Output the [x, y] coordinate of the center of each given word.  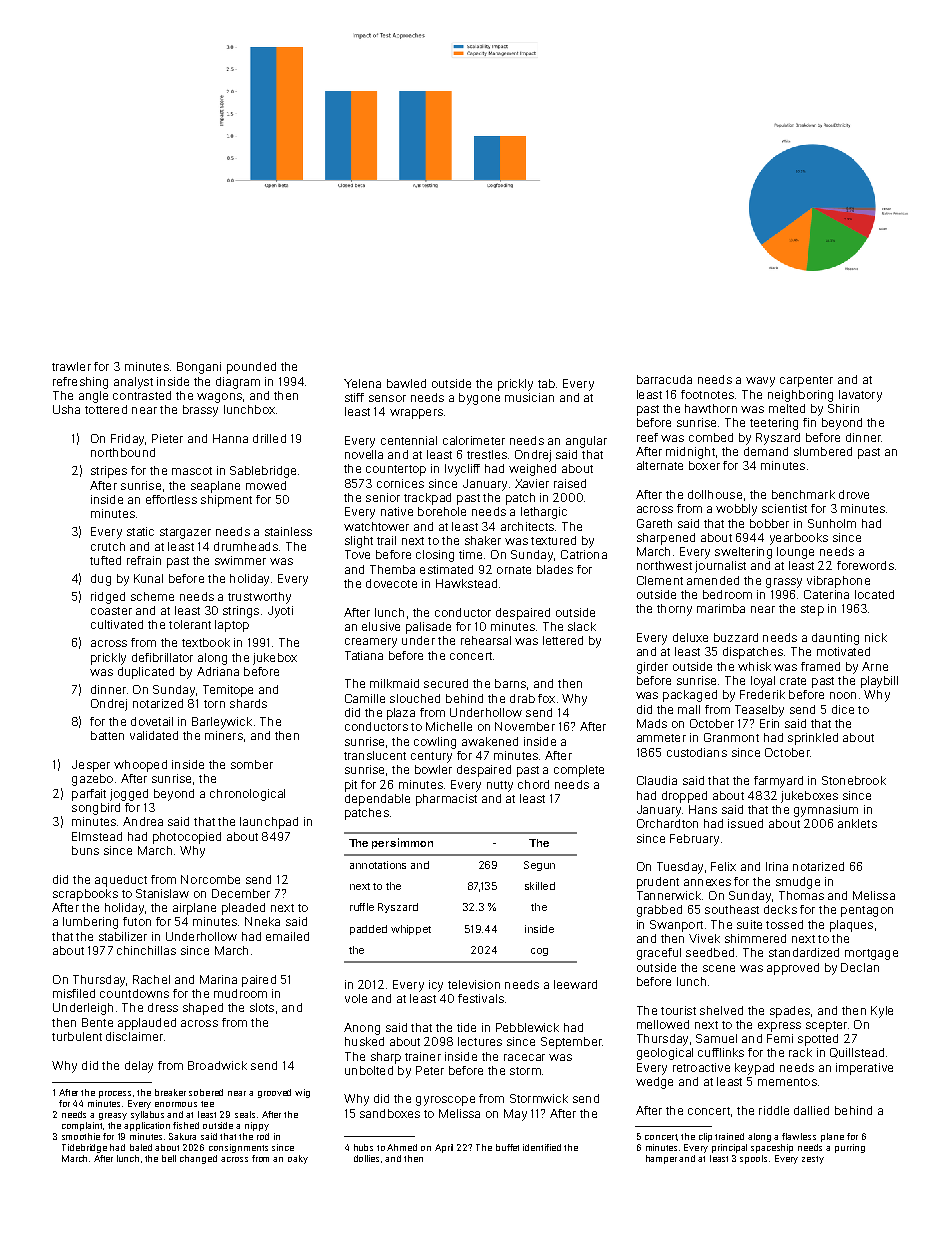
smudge [798, 883]
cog [539, 952]
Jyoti [280, 612]
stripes [109, 472]
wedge [654, 1083]
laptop [232, 626]
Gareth [654, 523]
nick [876, 637]
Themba [392, 569]
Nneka [262, 921]
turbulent [77, 1036]
